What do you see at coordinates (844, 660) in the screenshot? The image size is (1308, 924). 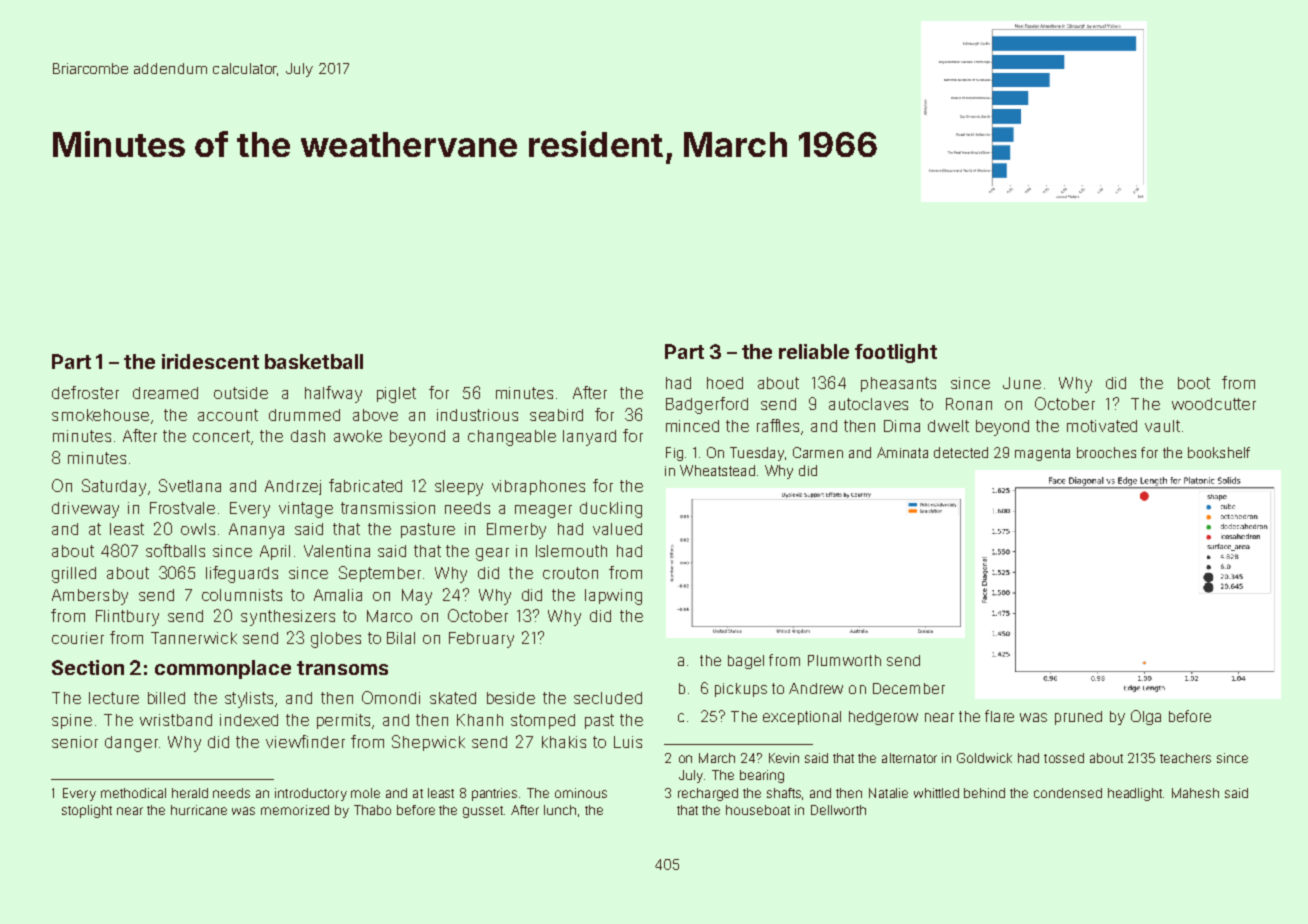 I see `Plumworth` at bounding box center [844, 660].
